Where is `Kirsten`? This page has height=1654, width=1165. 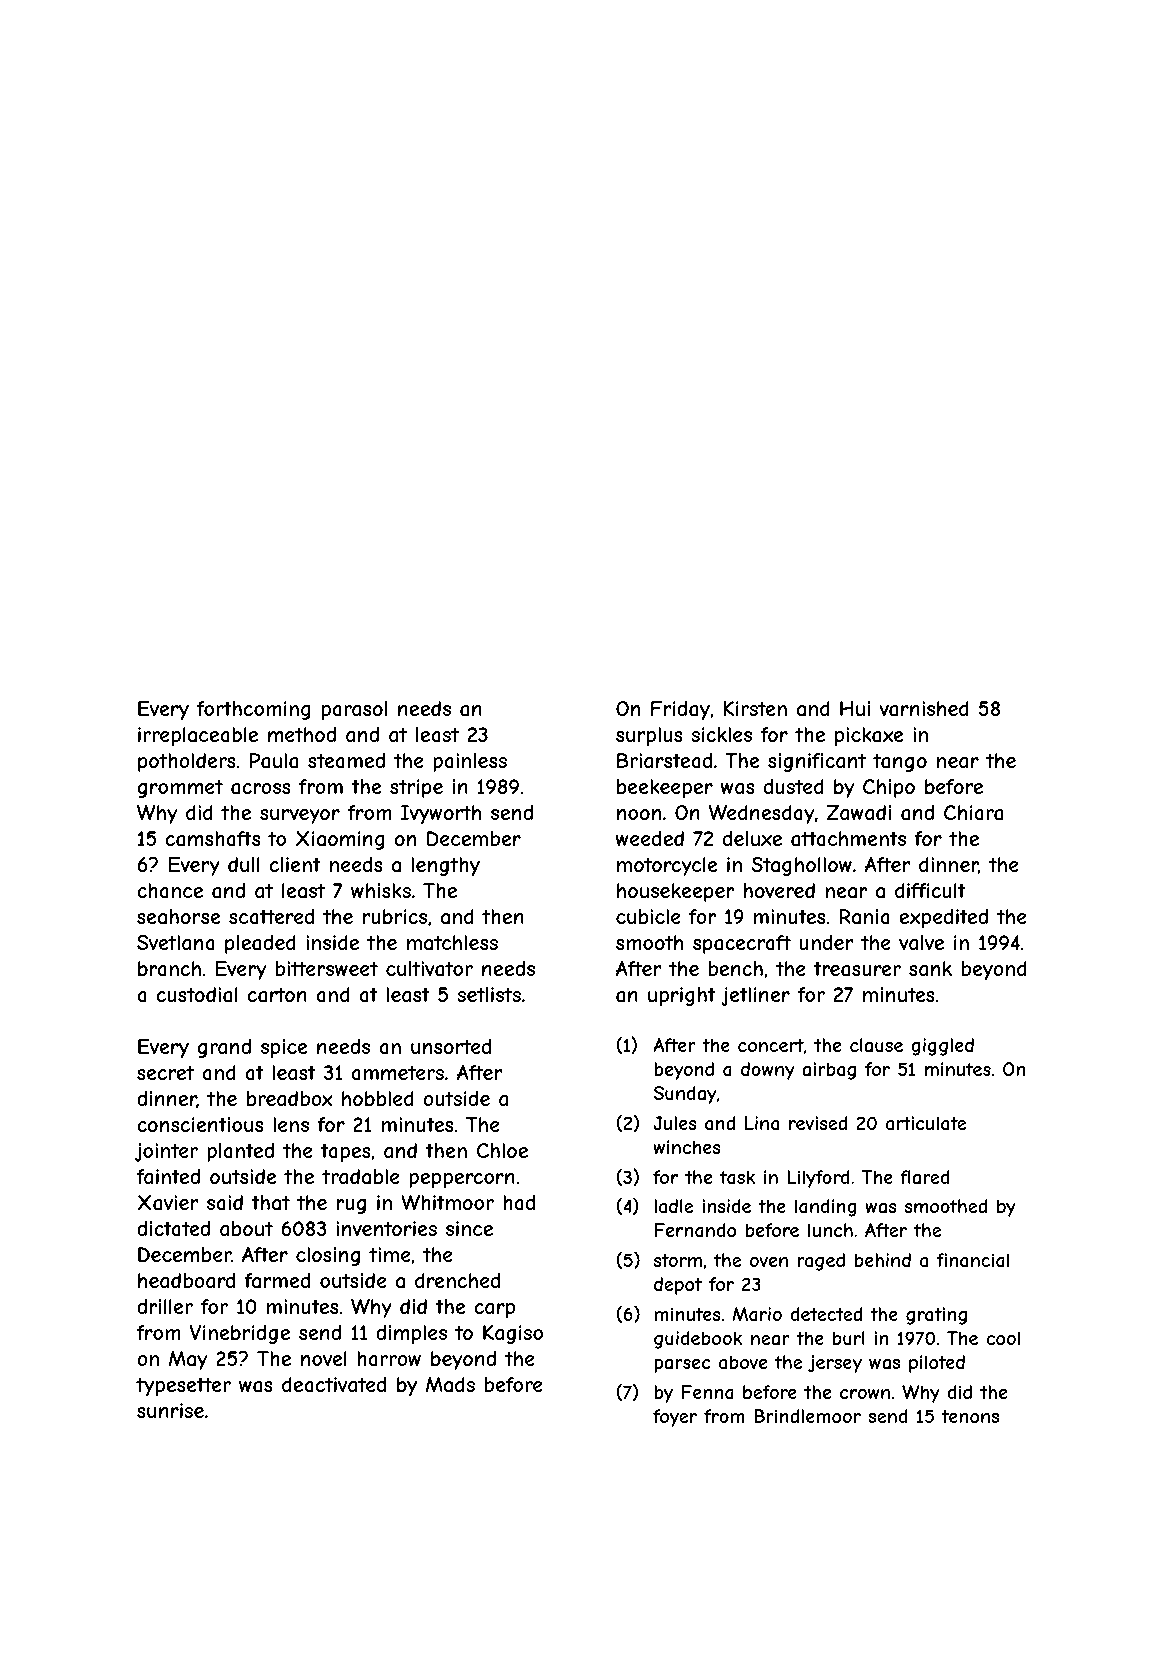 Kirsten is located at coordinates (755, 708).
